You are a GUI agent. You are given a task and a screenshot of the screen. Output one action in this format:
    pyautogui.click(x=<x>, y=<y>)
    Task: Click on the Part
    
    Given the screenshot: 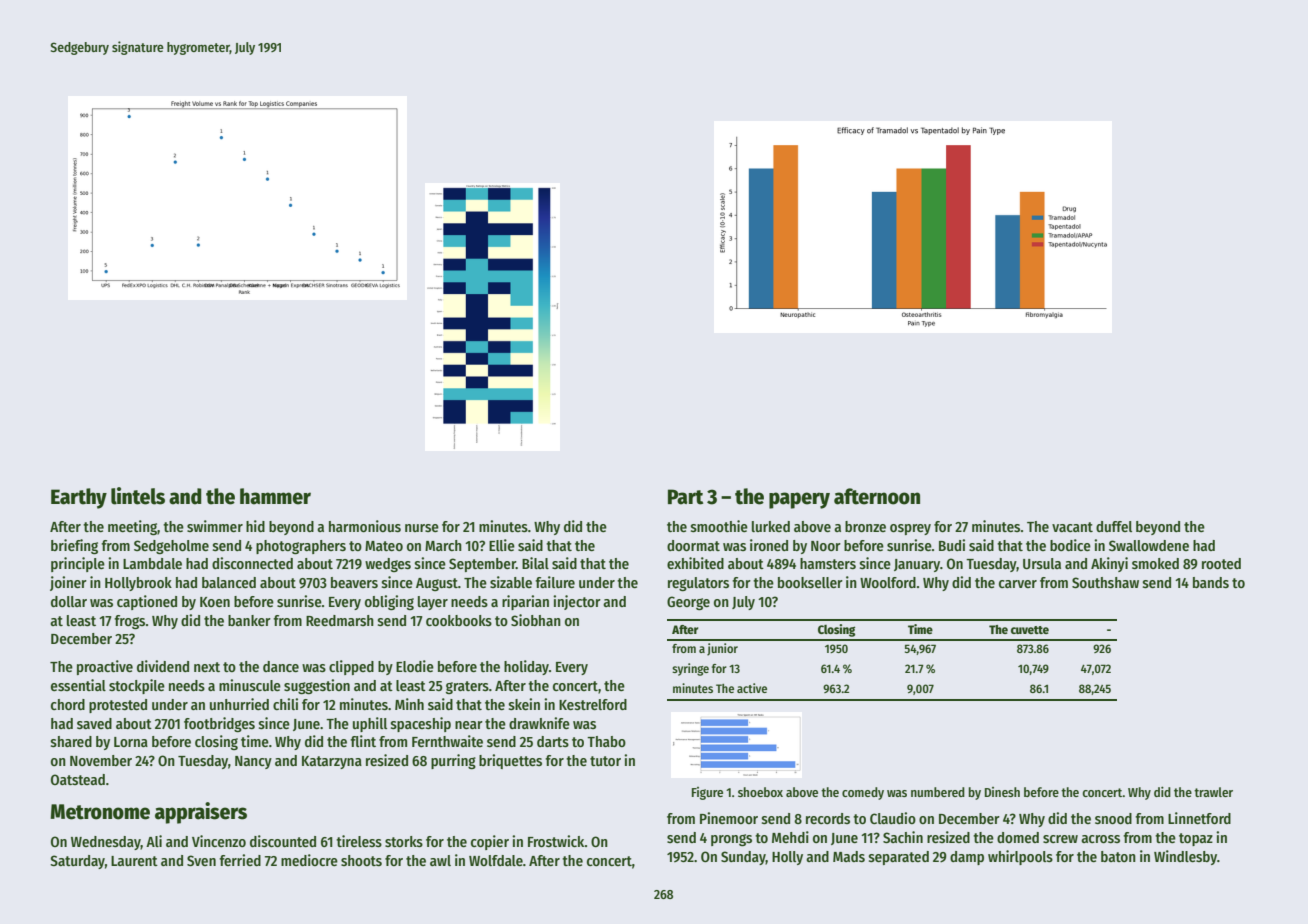 What is the action you would take?
    pyautogui.click(x=685, y=497)
